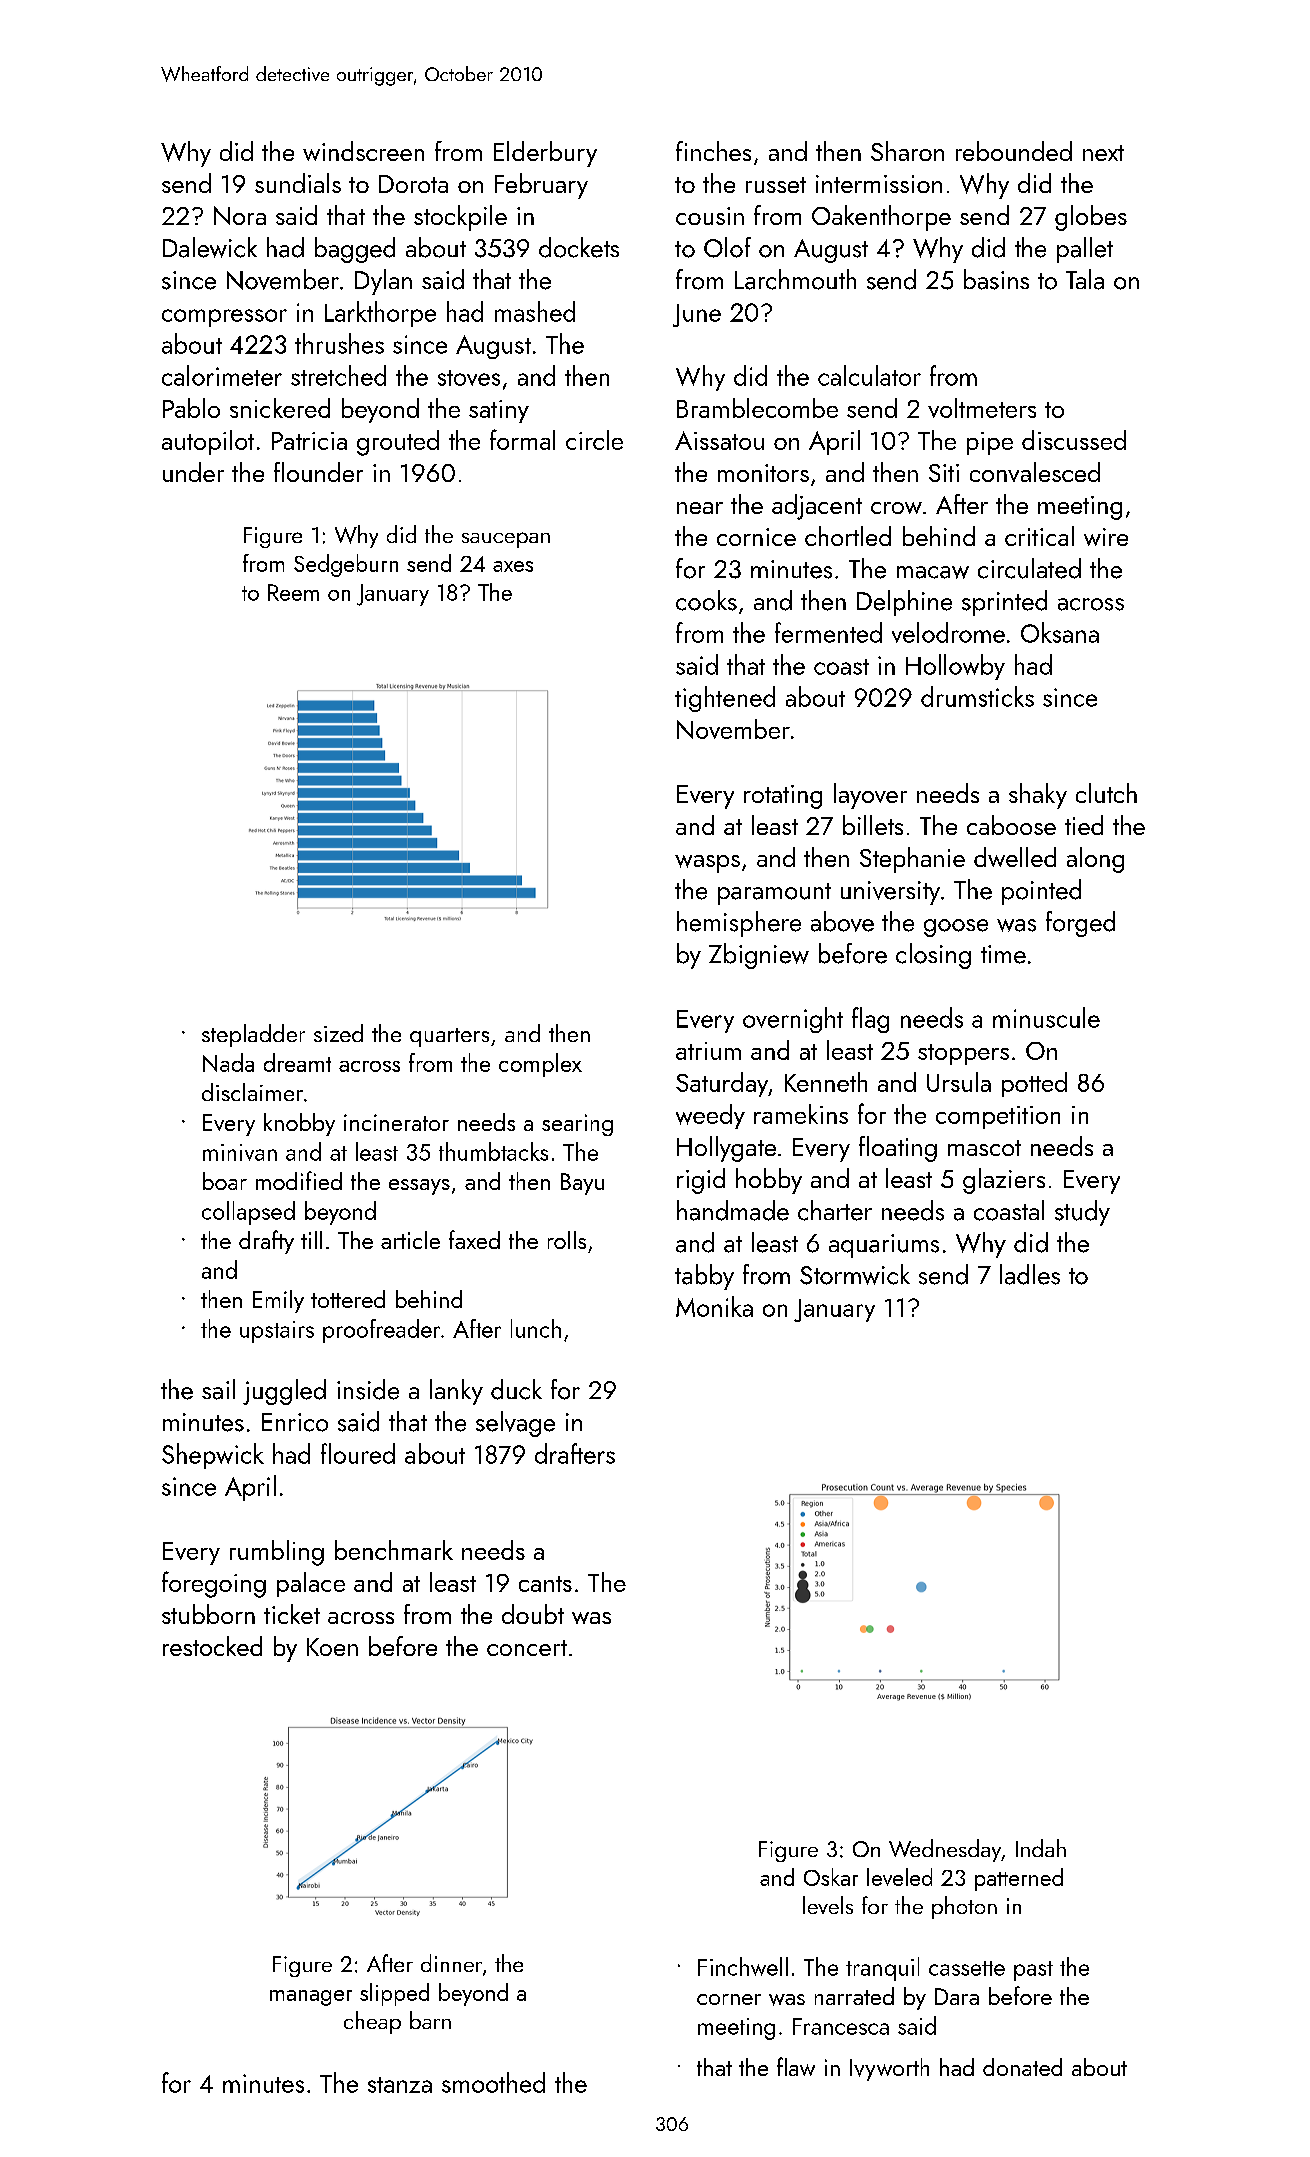  I want to click on windscreen, so click(363, 151).
